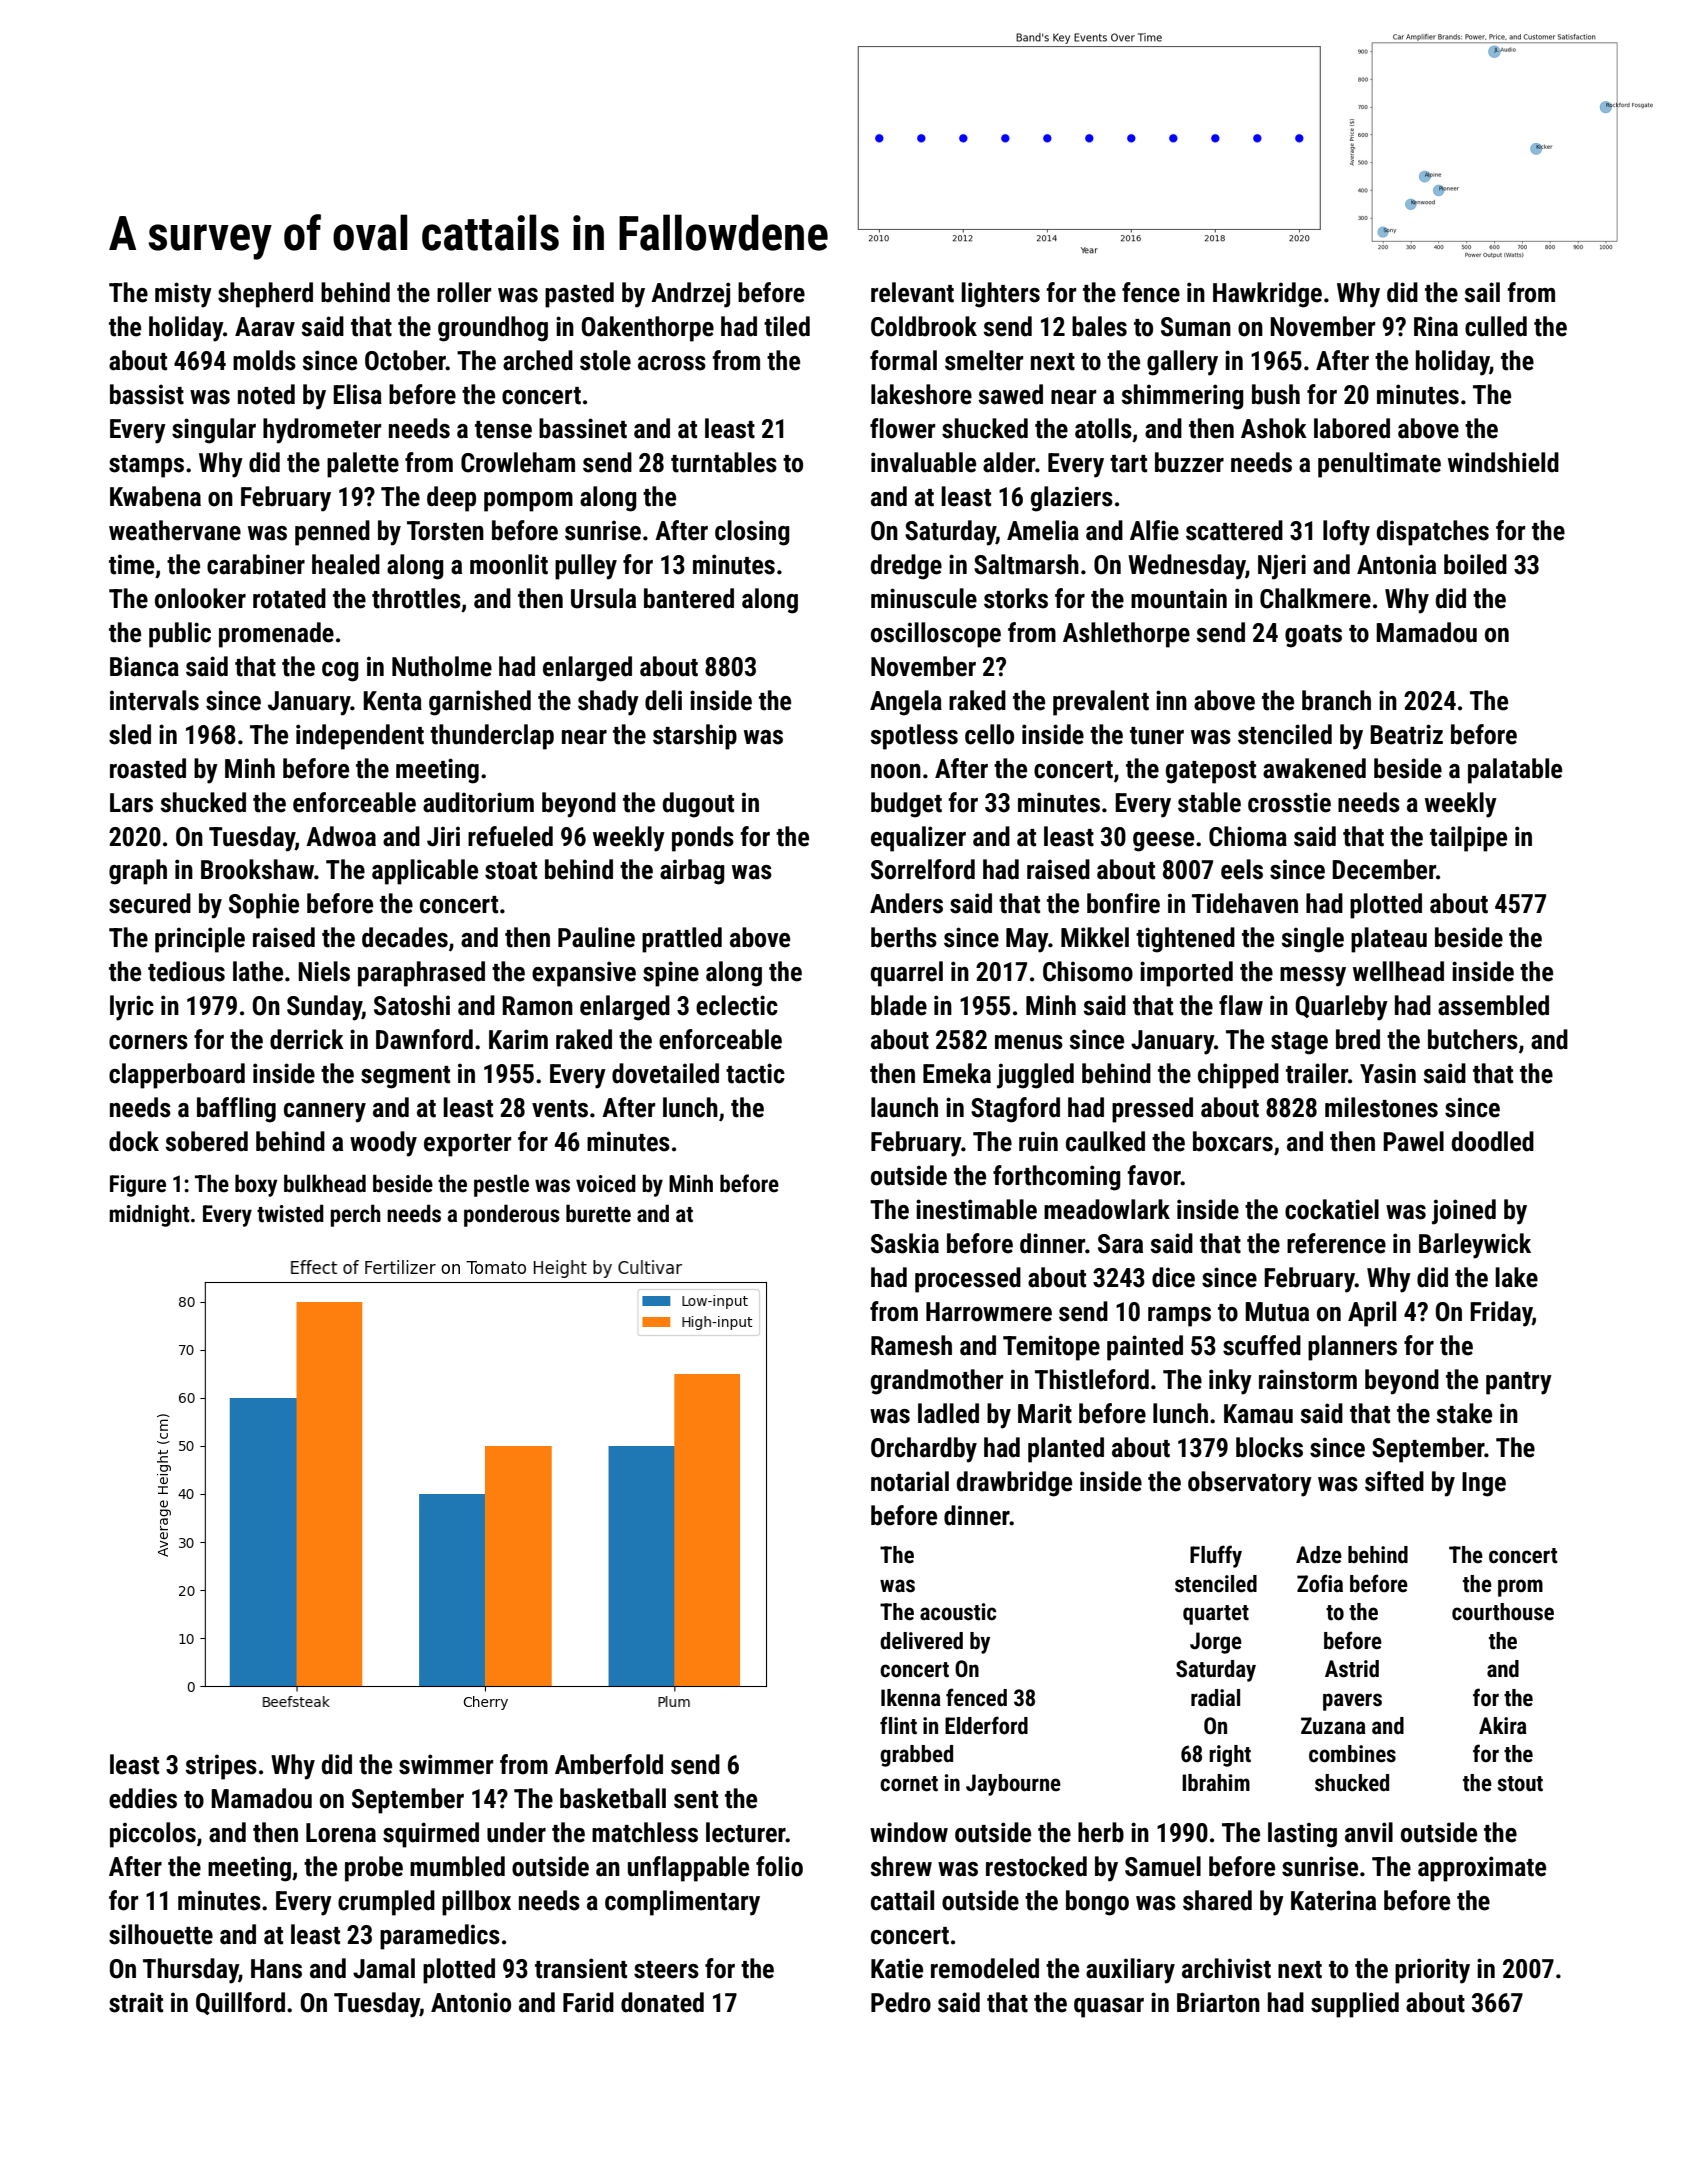  I want to click on burette, so click(598, 1213).
